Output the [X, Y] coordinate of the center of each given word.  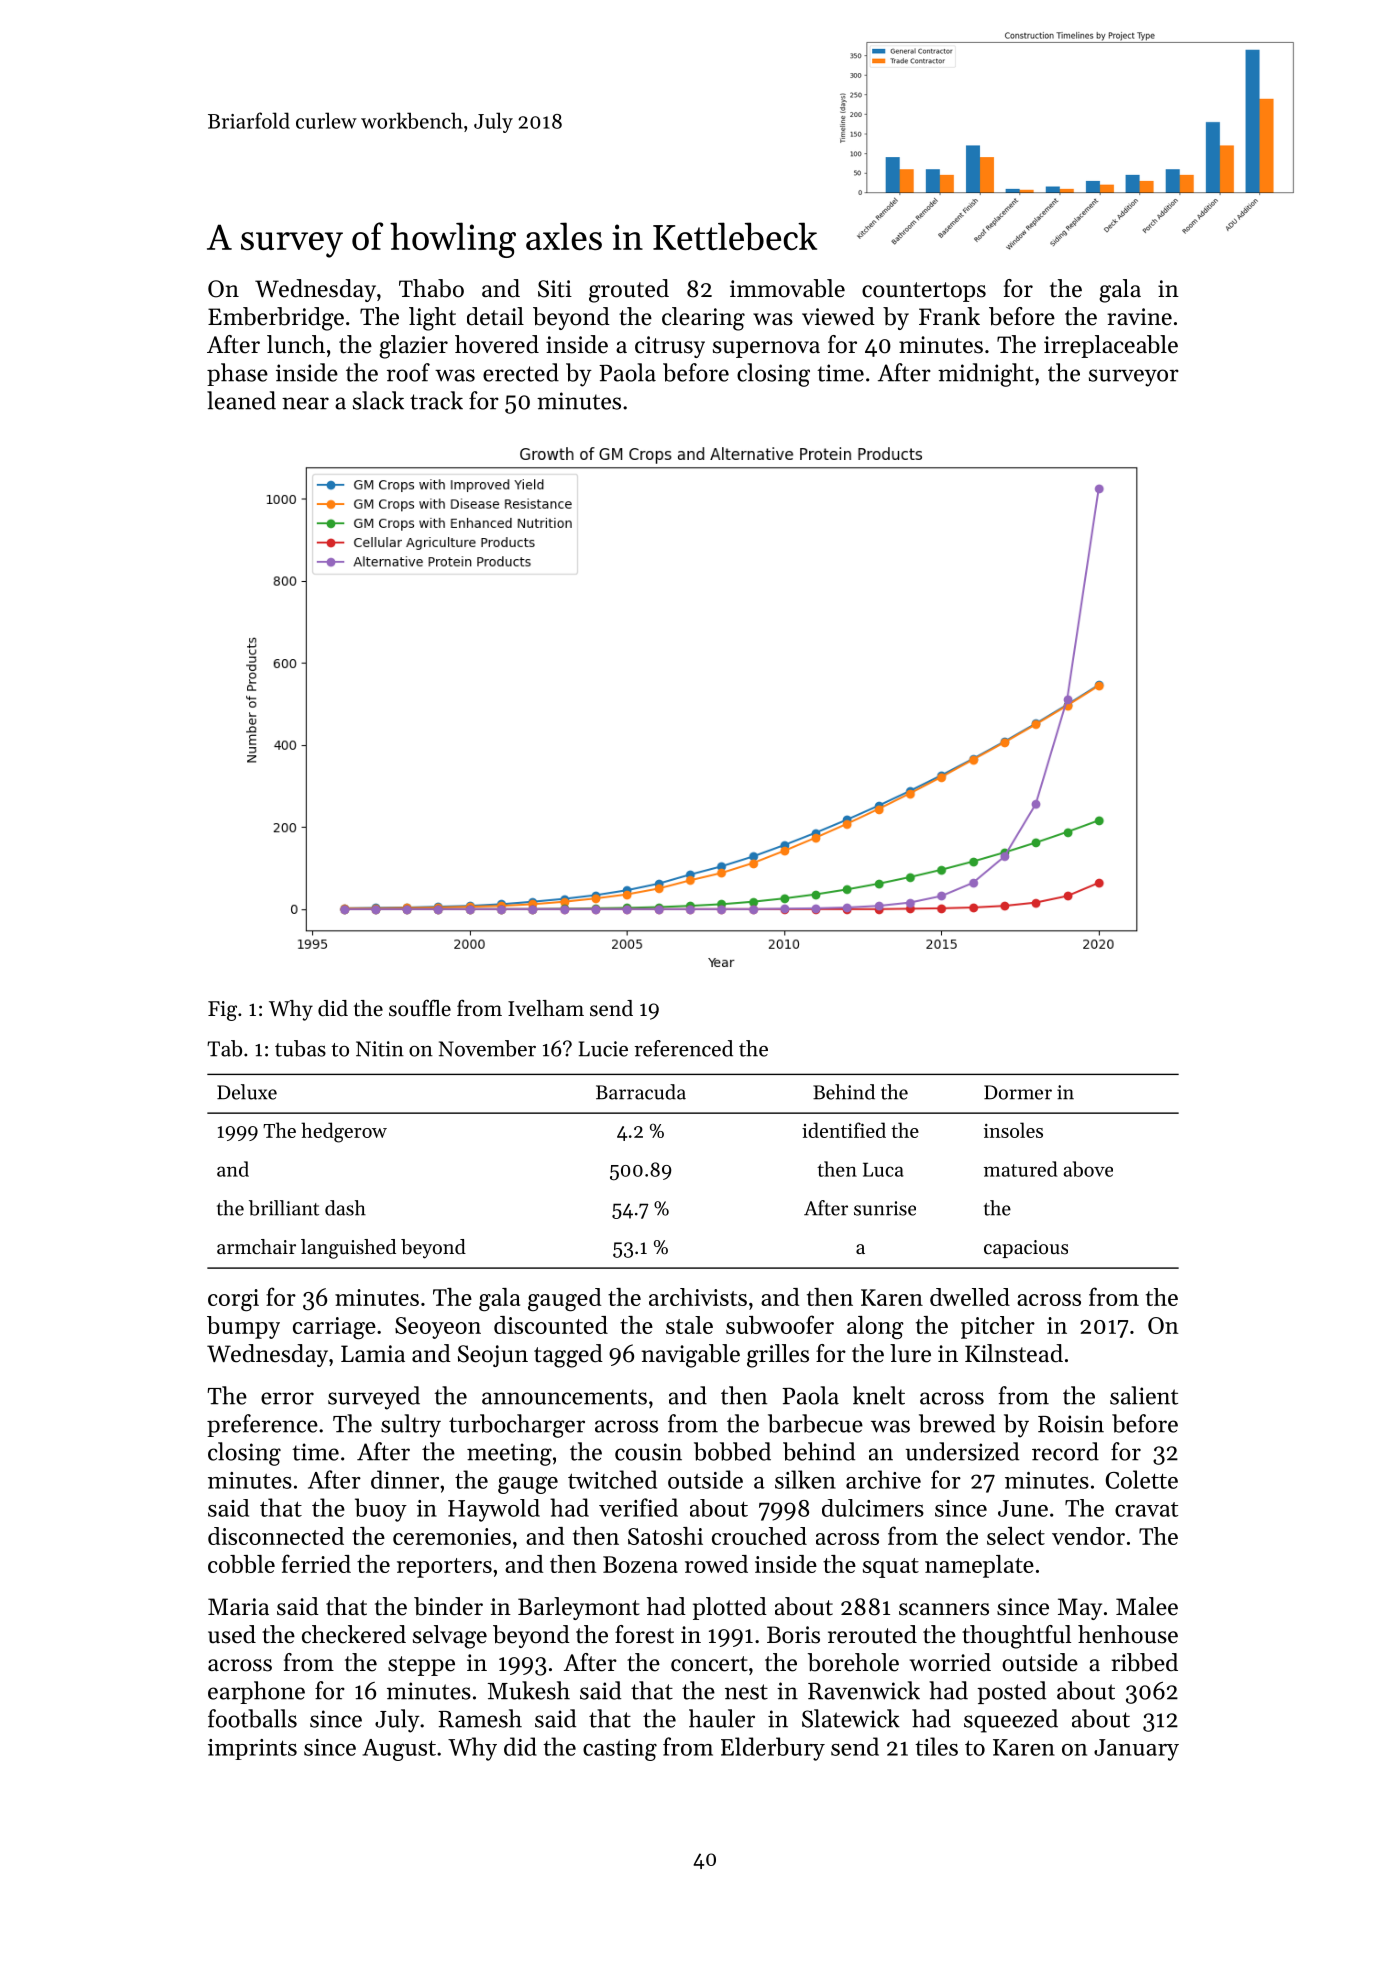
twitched [612, 1479]
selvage [450, 1637]
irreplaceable [1111, 346]
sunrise [885, 1208]
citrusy [670, 347]
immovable [787, 288]
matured [1020, 1169]
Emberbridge [276, 319]
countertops [924, 292]
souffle [420, 1008]
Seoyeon [438, 1328]
